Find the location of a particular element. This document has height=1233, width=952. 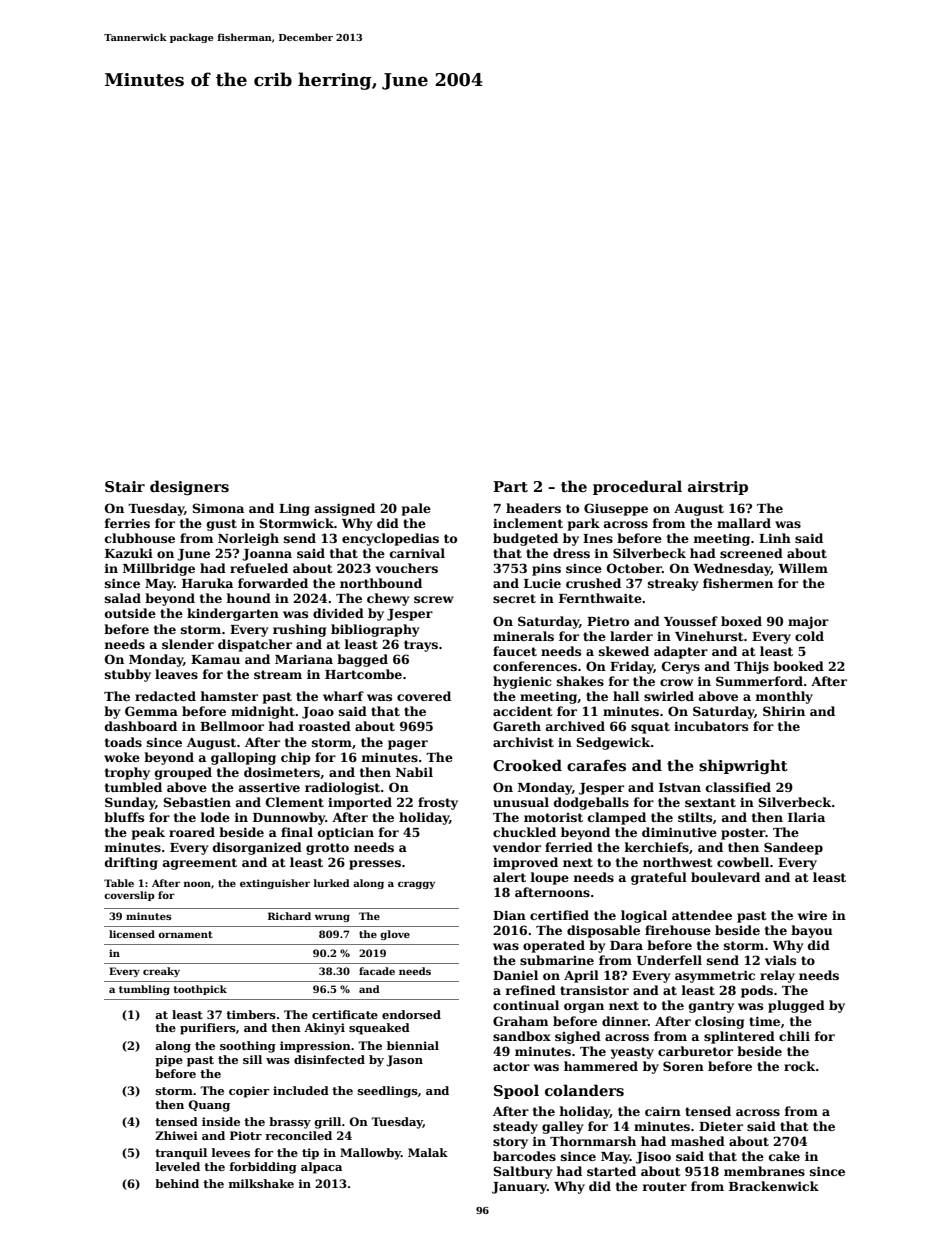

pipe is located at coordinates (169, 1061).
